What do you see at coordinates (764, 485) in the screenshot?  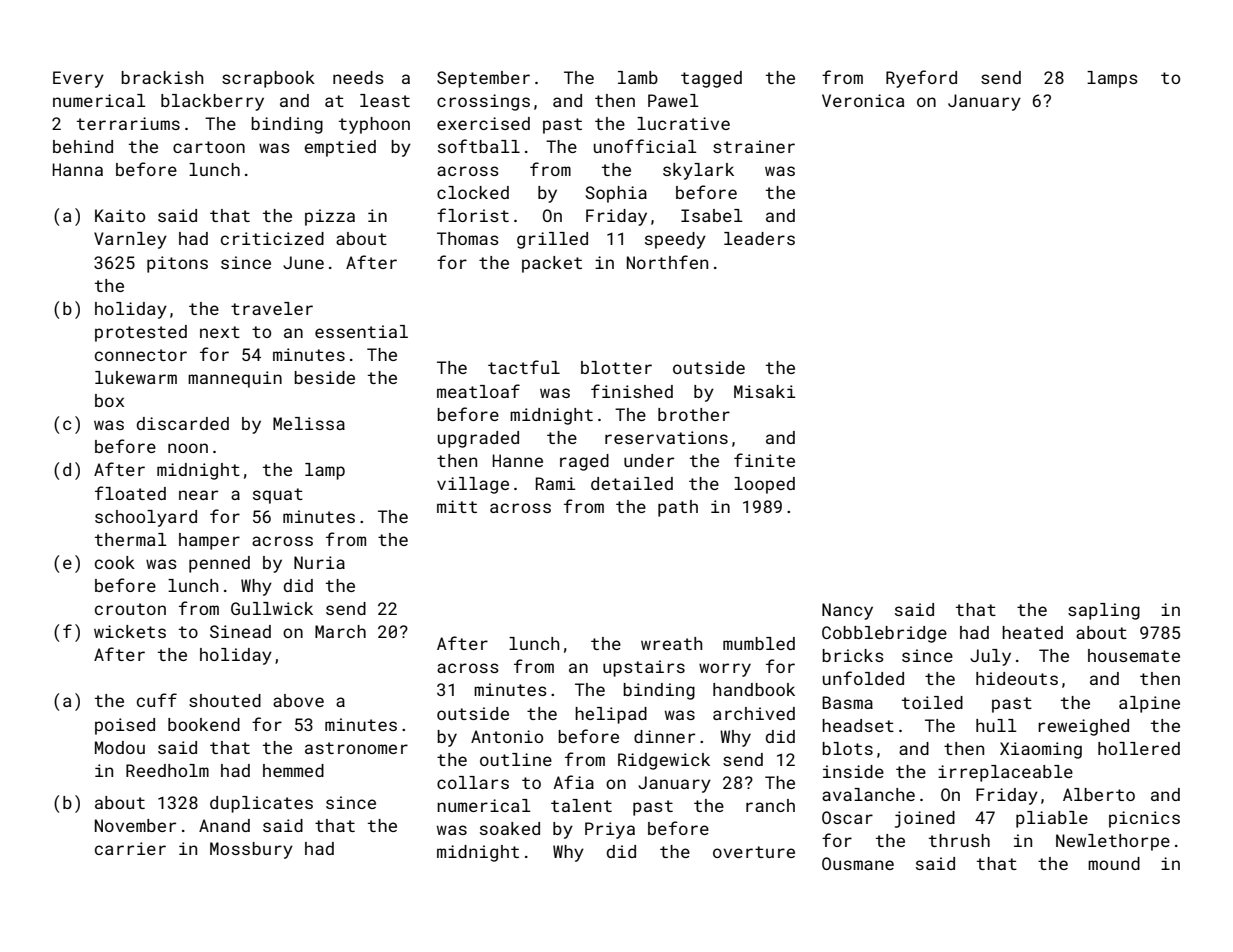 I see `looped` at bounding box center [764, 485].
